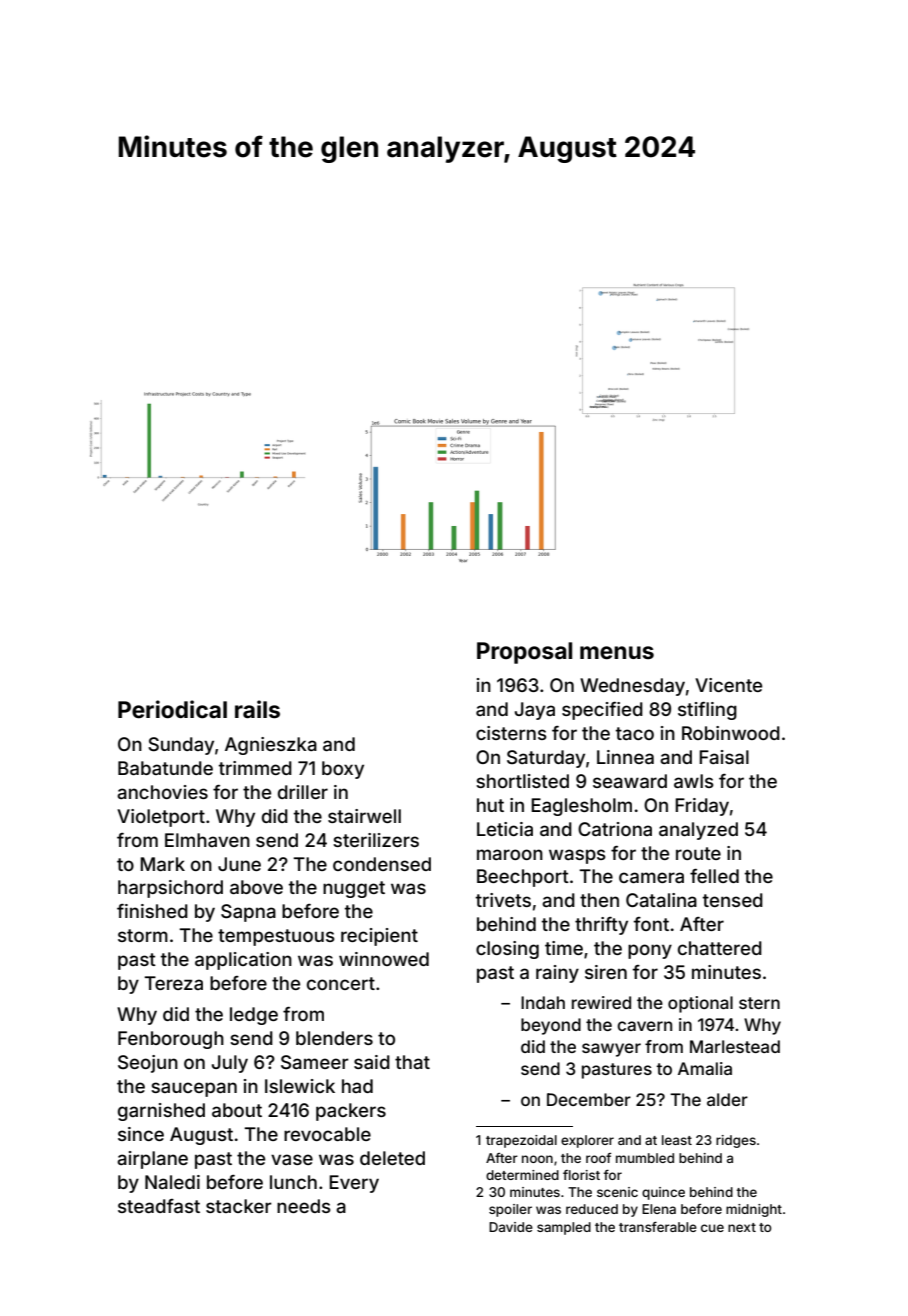  What do you see at coordinates (581, 807) in the image?
I see `Eaglesholm` at bounding box center [581, 807].
